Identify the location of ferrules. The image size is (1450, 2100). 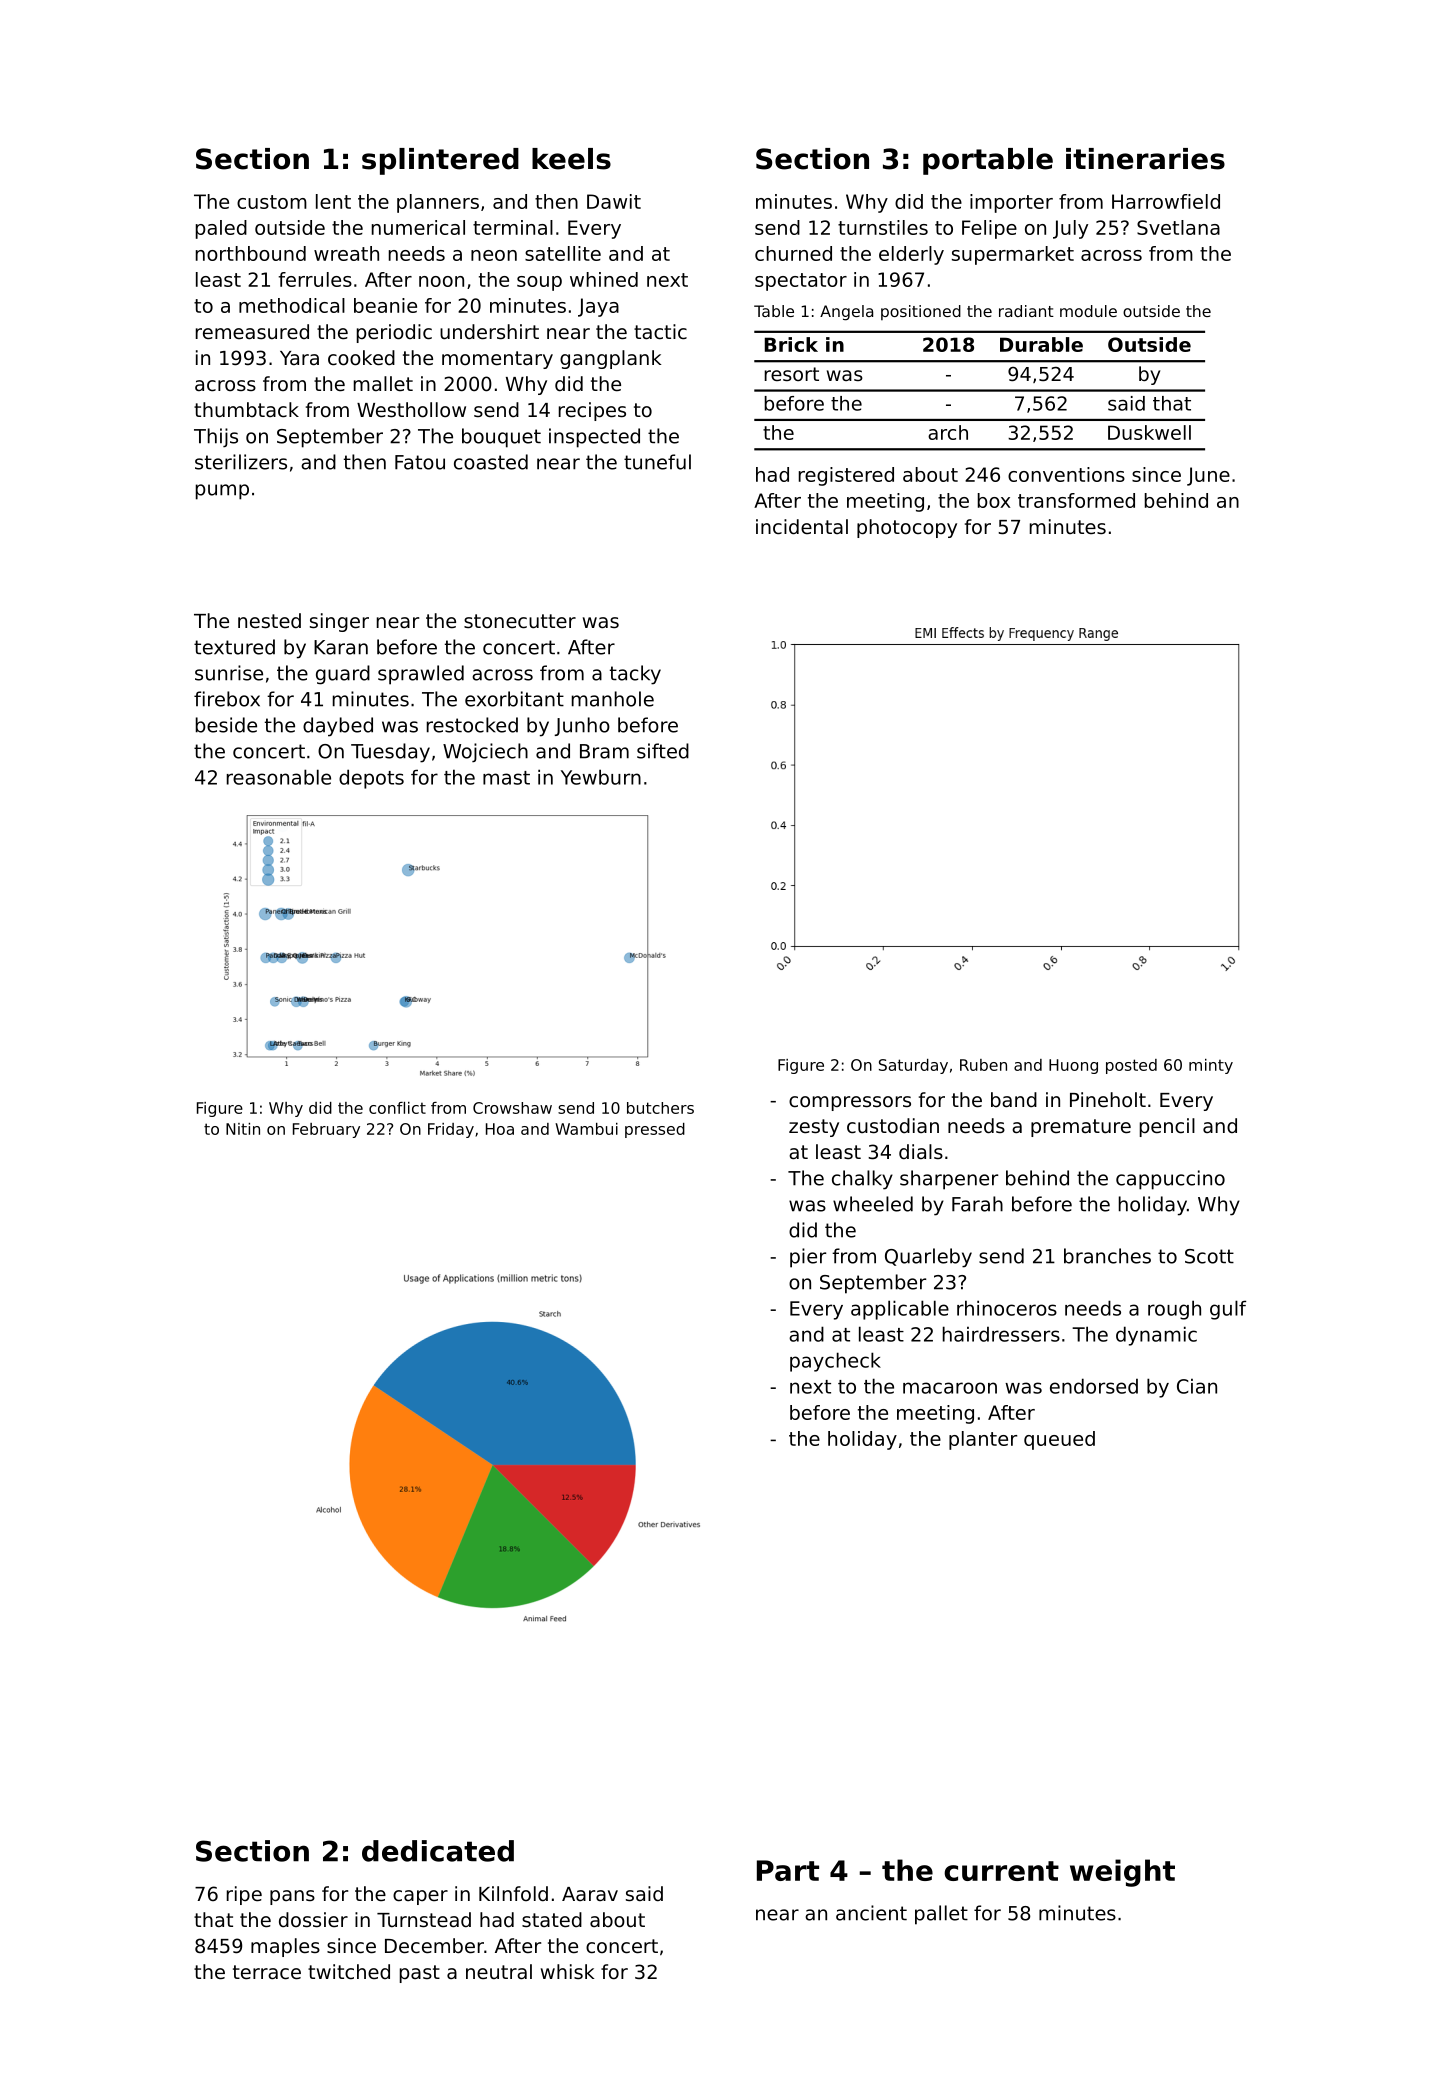
(315, 279).
